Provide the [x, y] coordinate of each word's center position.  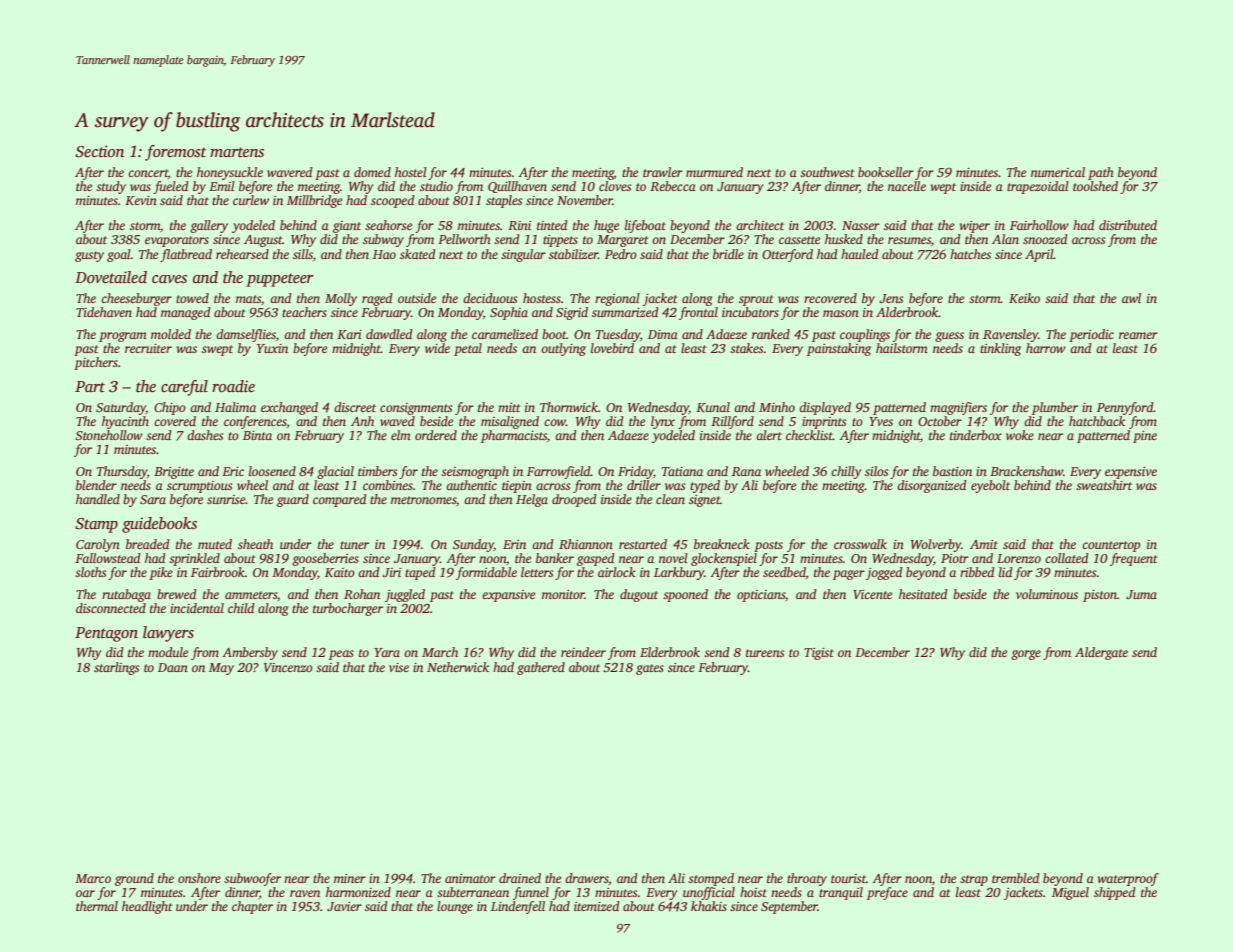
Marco [93, 878]
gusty [89, 256]
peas [341, 655]
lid [1006, 572]
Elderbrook [670, 652]
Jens [891, 298]
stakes [746, 348]
